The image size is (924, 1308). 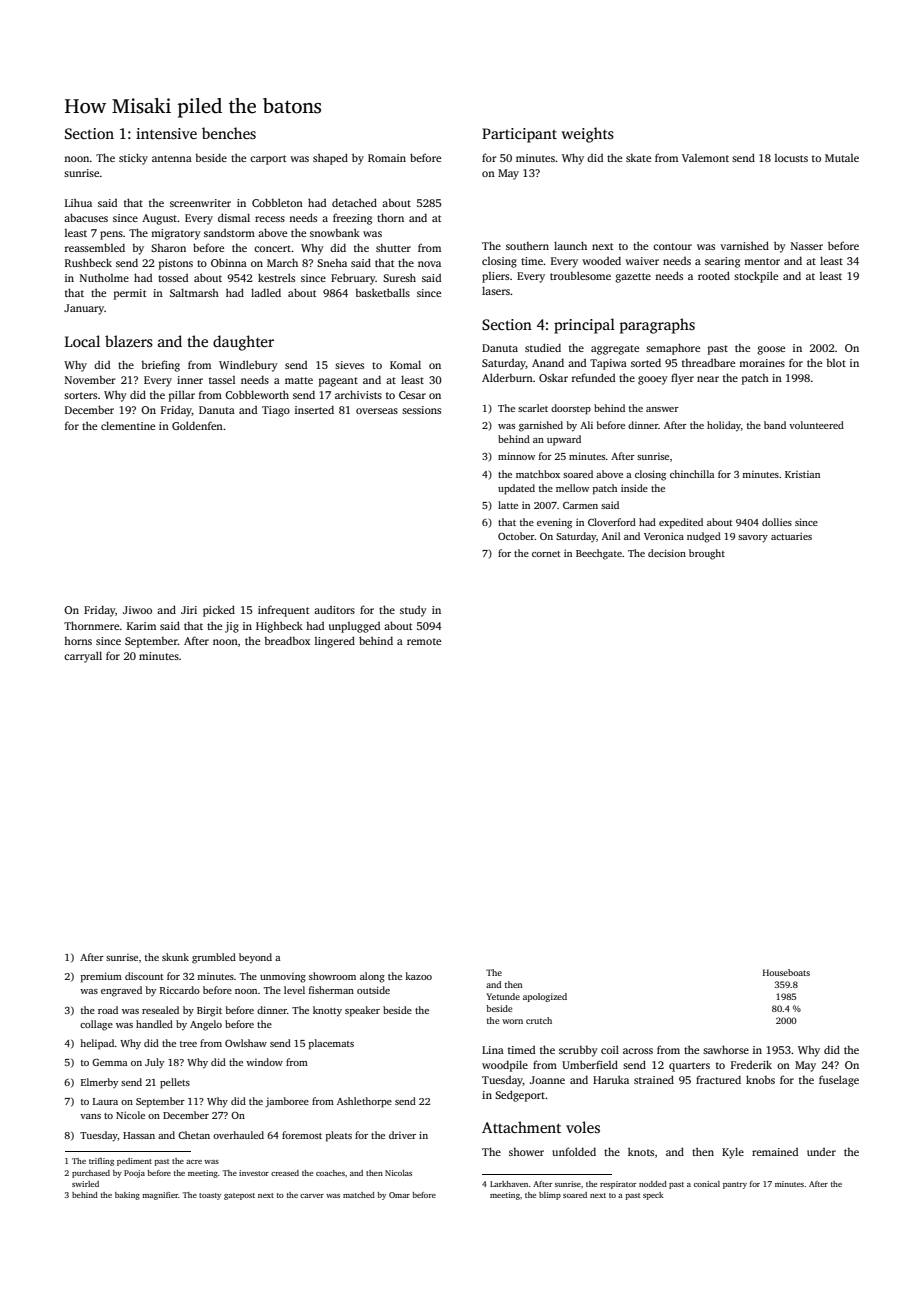 I want to click on Houseboats, so click(x=786, y=972).
